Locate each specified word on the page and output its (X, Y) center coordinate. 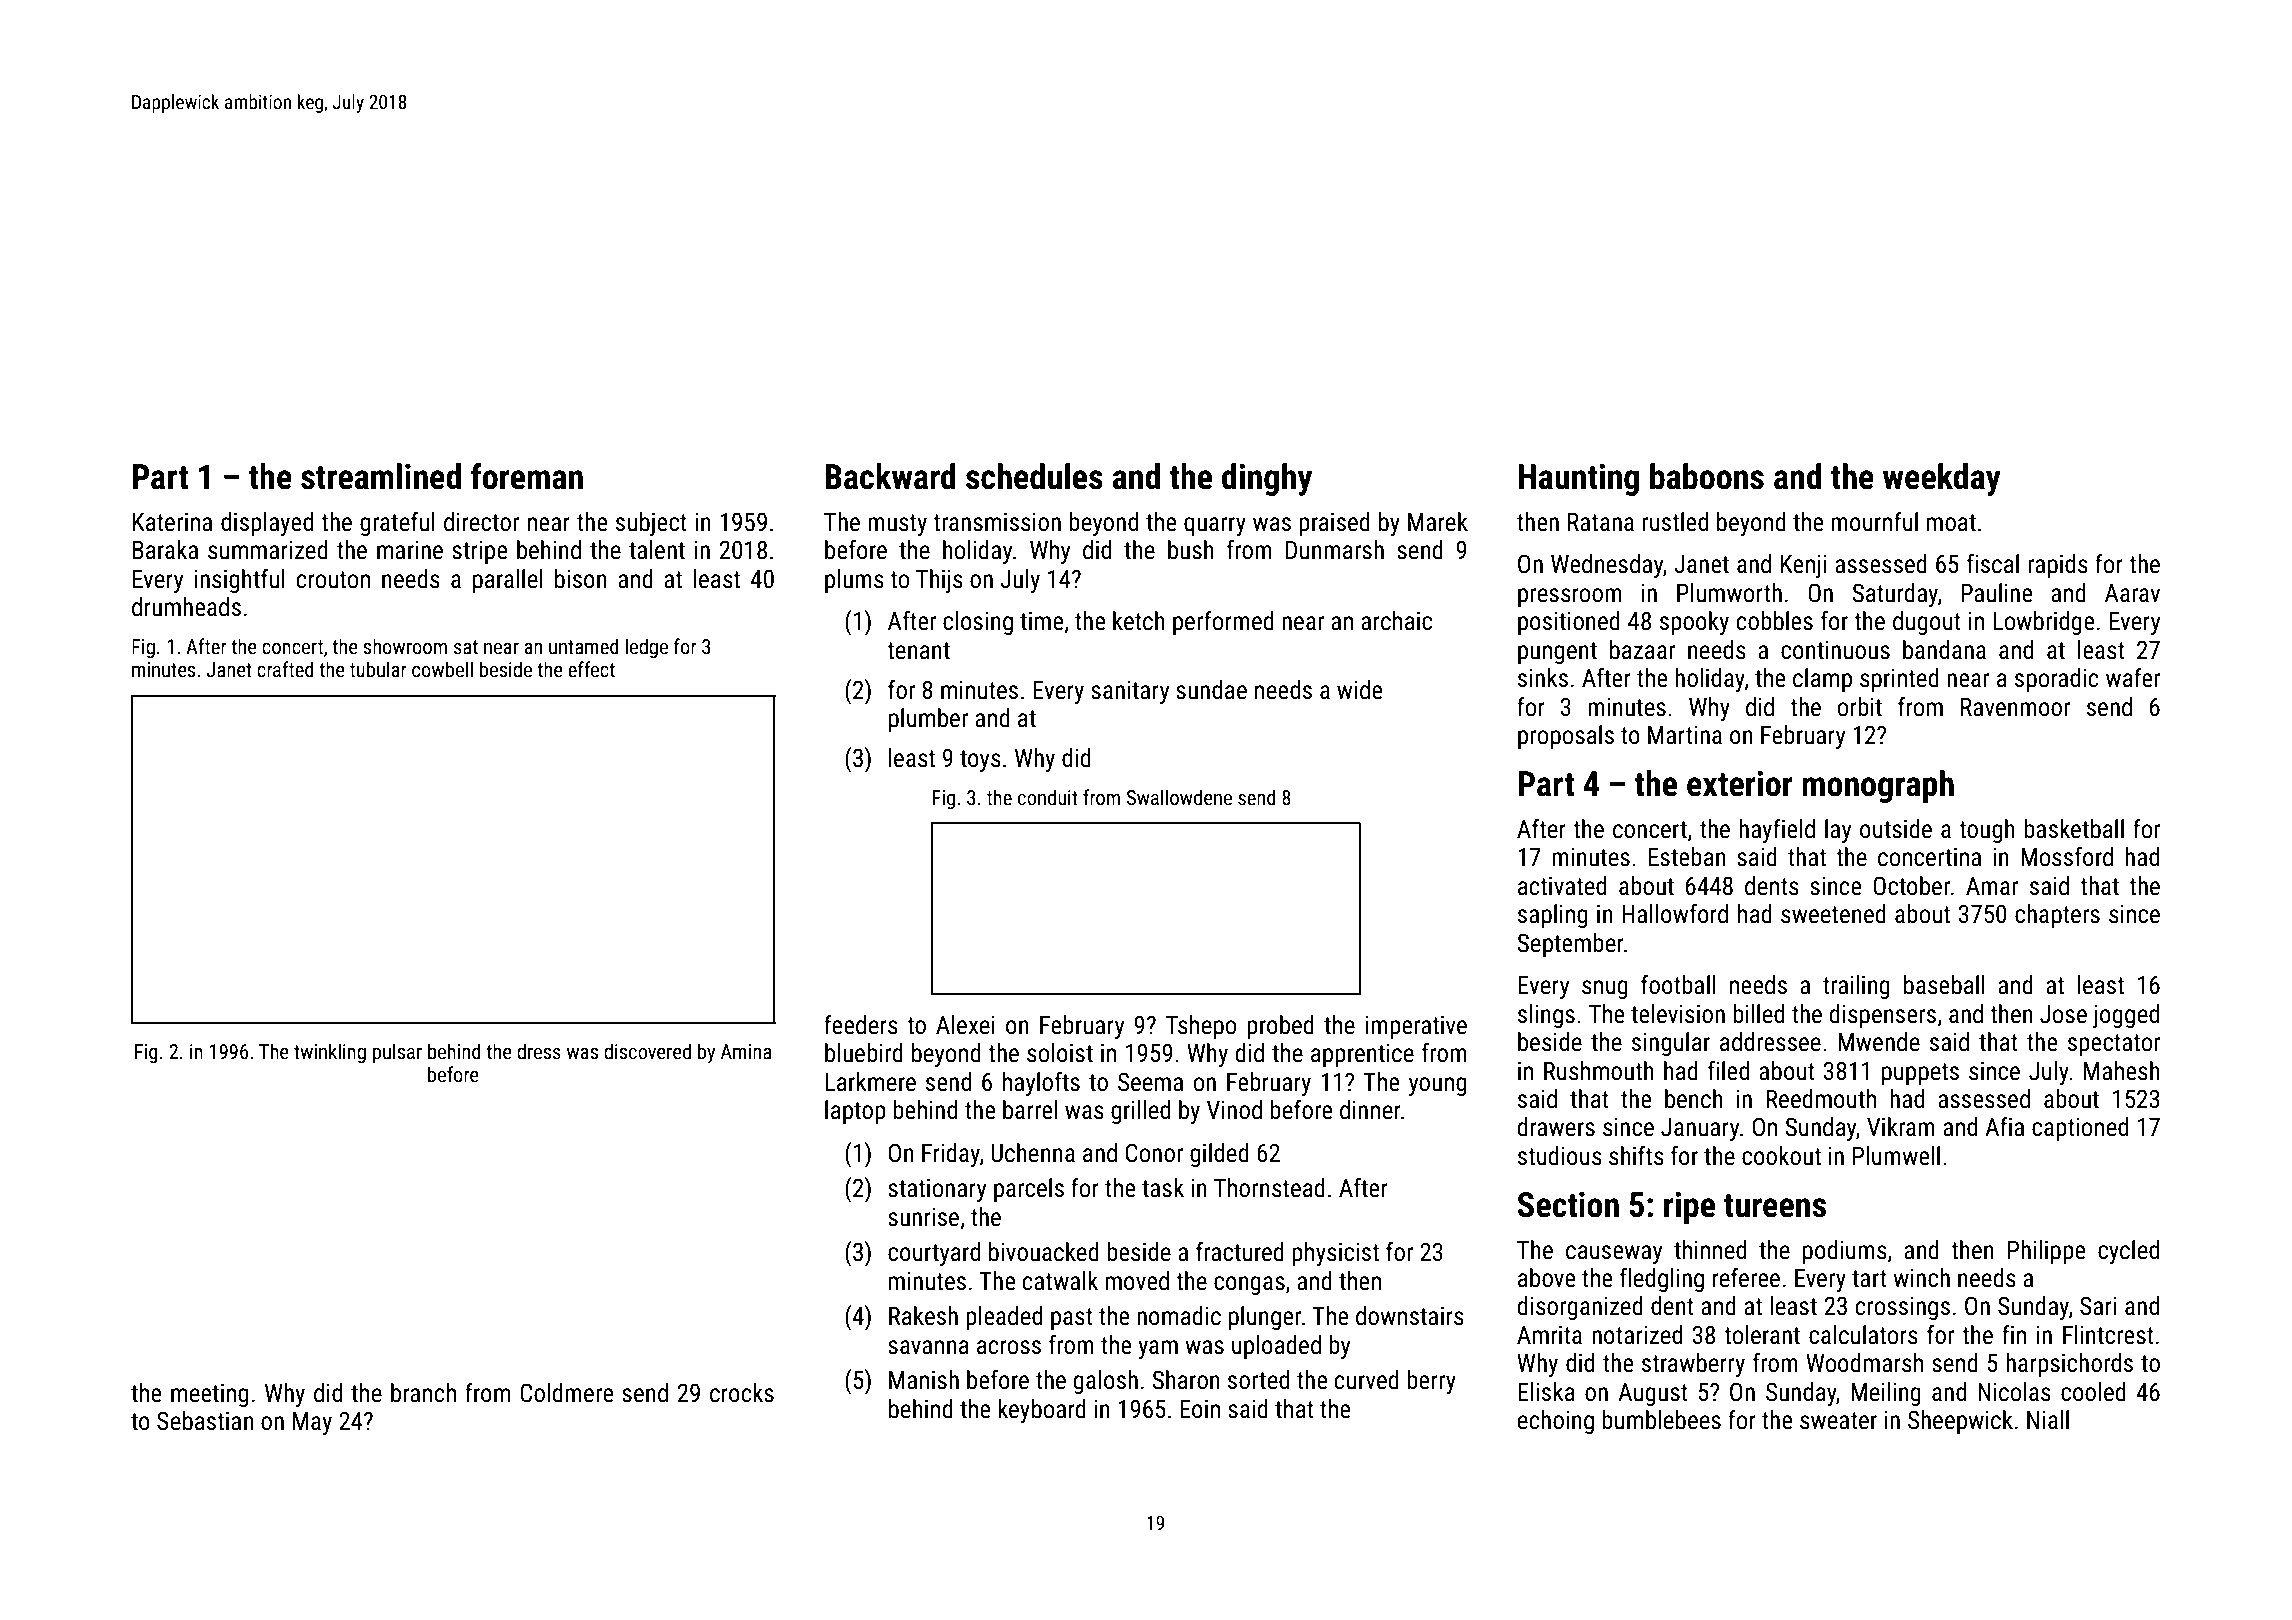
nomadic (1179, 1316)
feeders (861, 1025)
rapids (2058, 566)
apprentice (1362, 1055)
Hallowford (1675, 914)
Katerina (172, 522)
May (312, 1423)
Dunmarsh (1335, 550)
